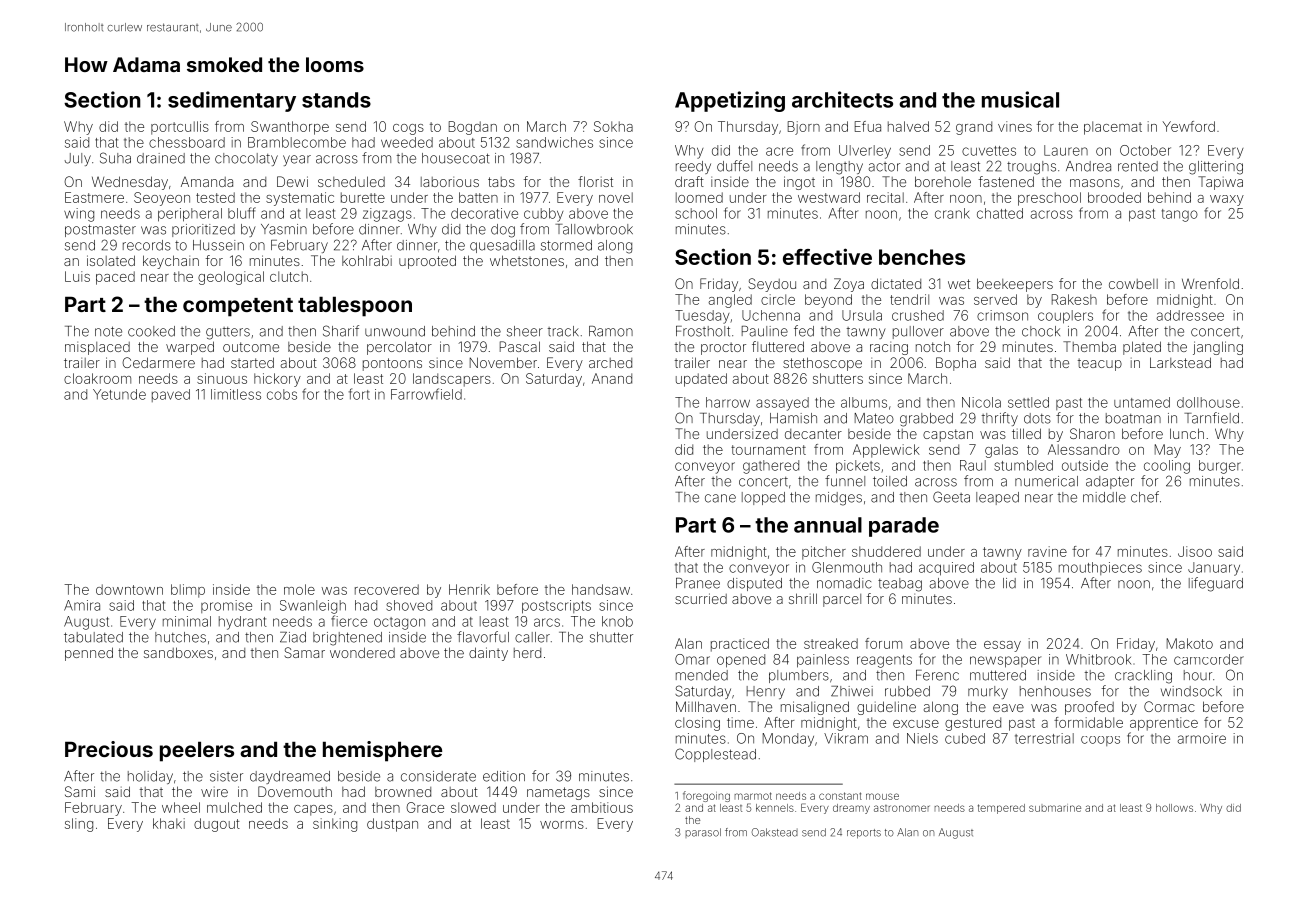  Describe the element at coordinates (426, 394) in the document. I see `Farrowfield` at that location.
